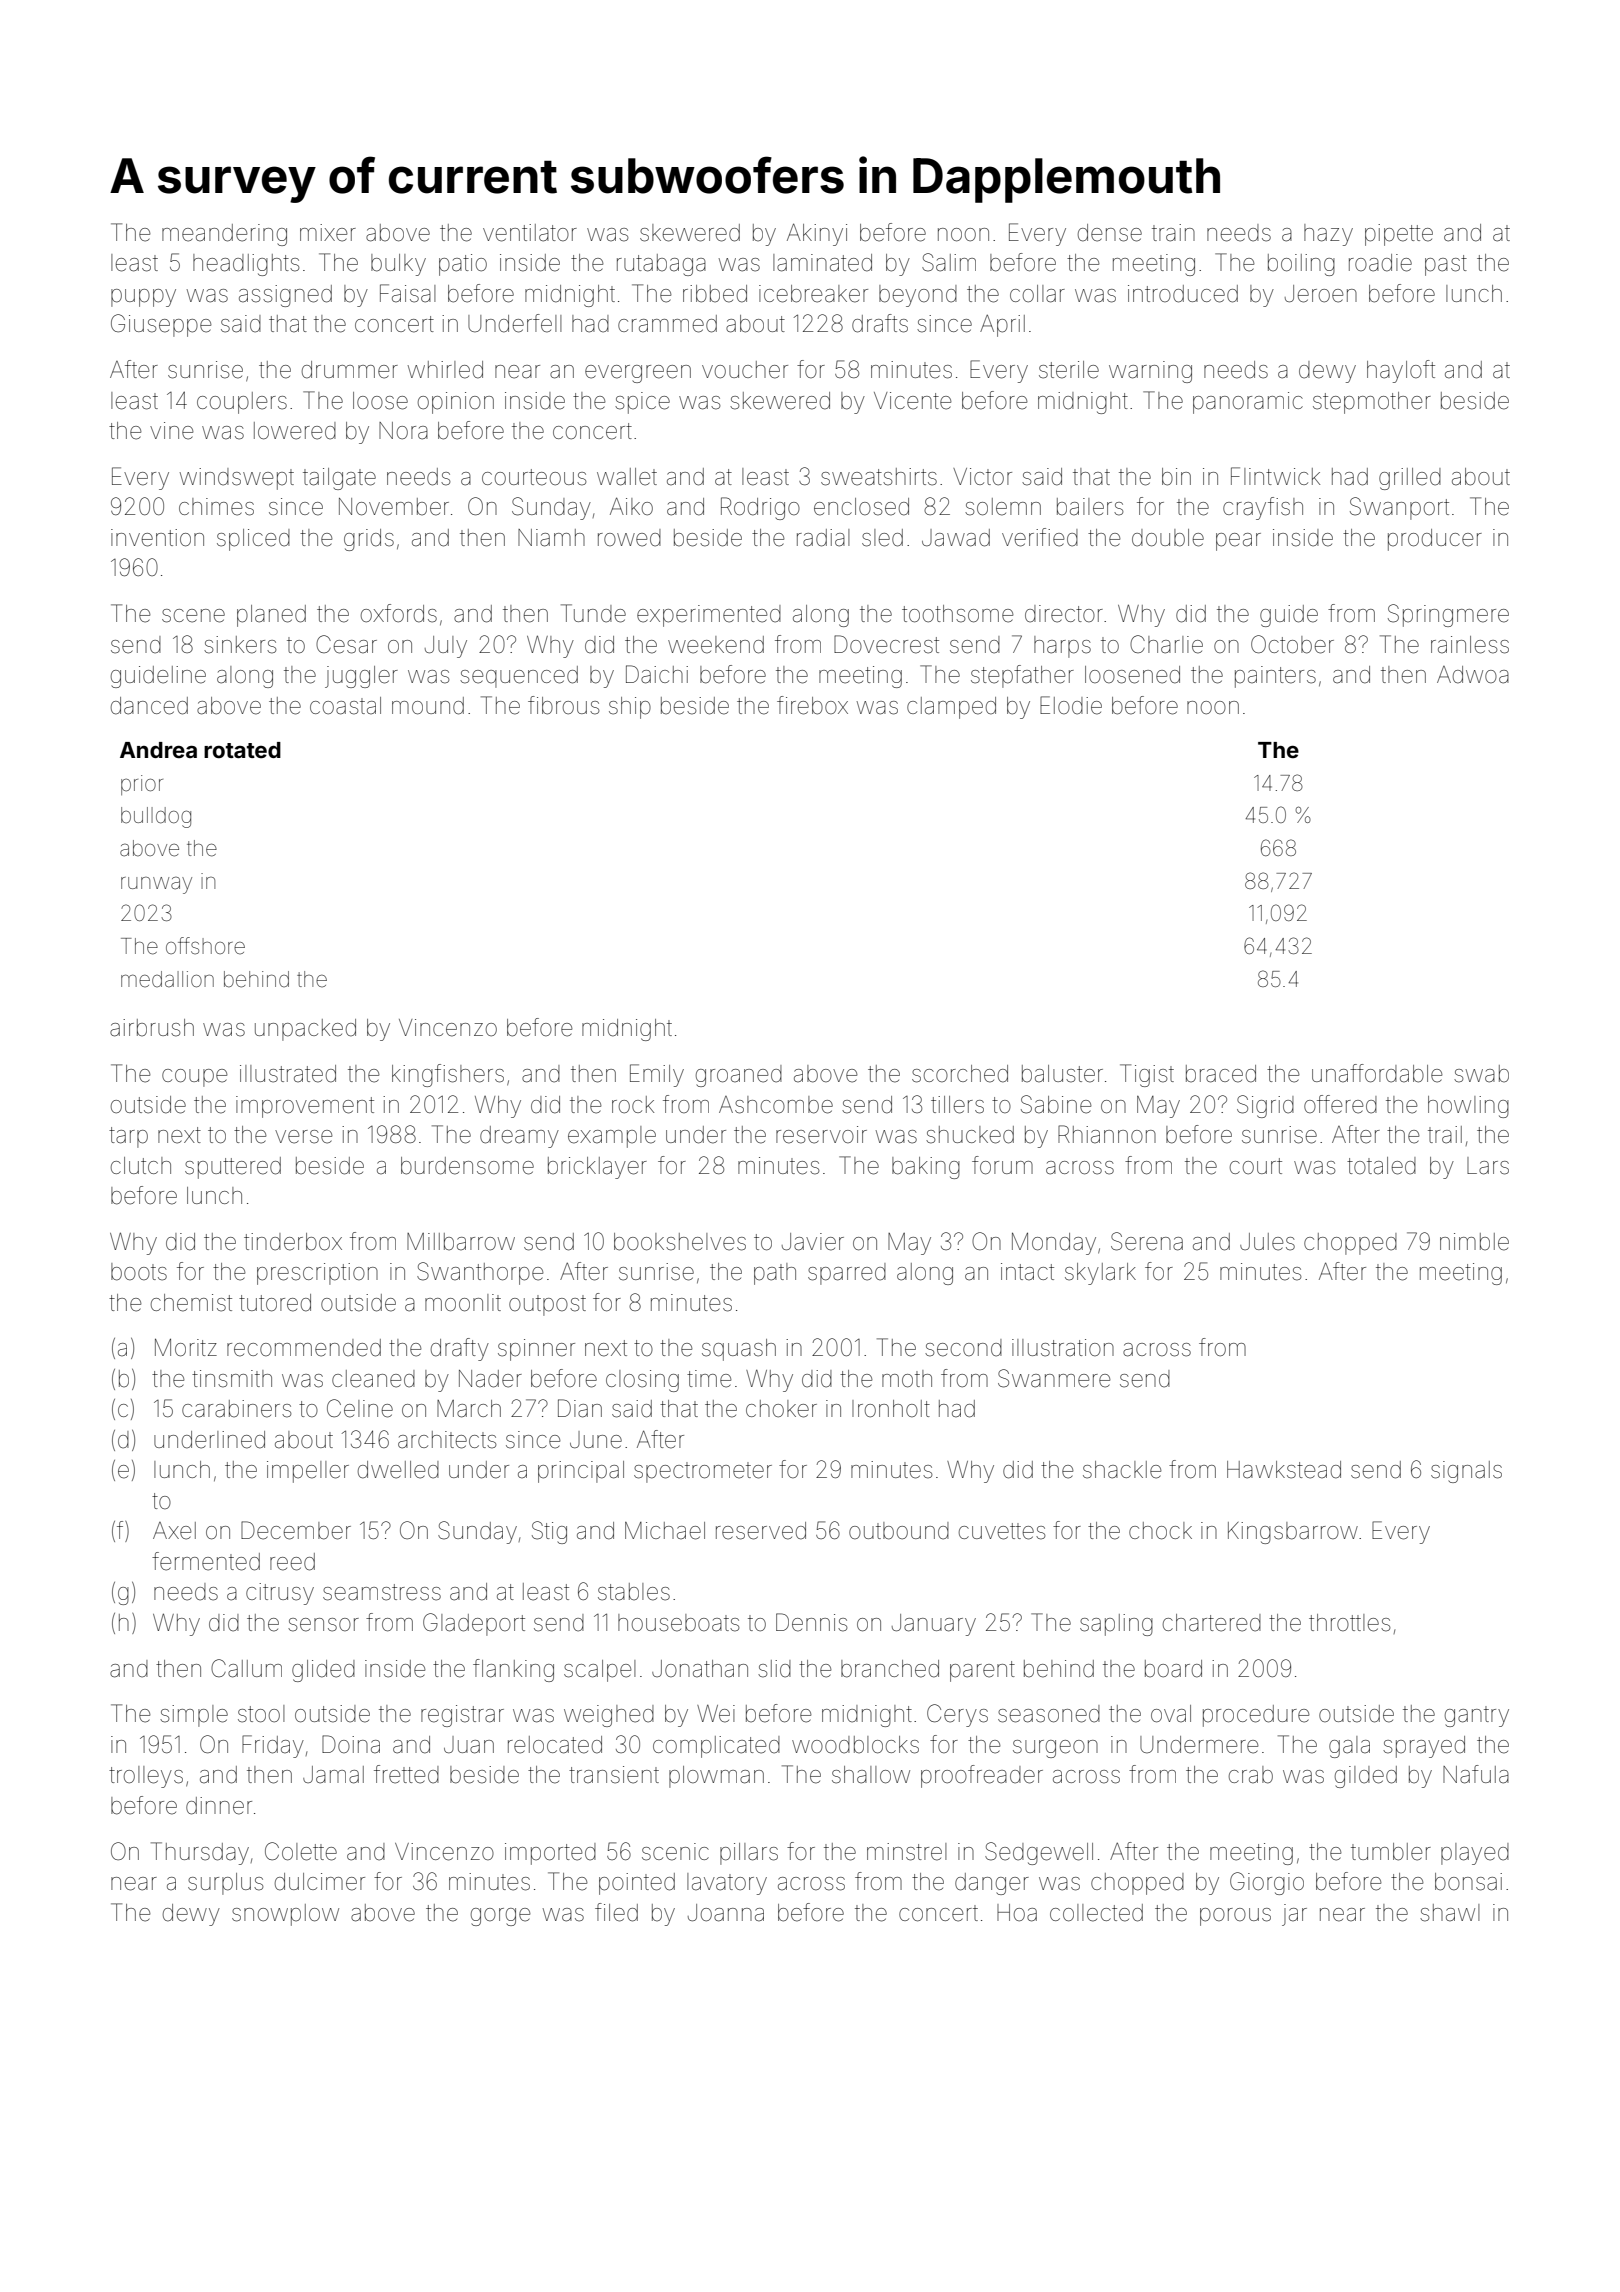  What do you see at coordinates (817, 234) in the image?
I see `Akinyi` at bounding box center [817, 234].
